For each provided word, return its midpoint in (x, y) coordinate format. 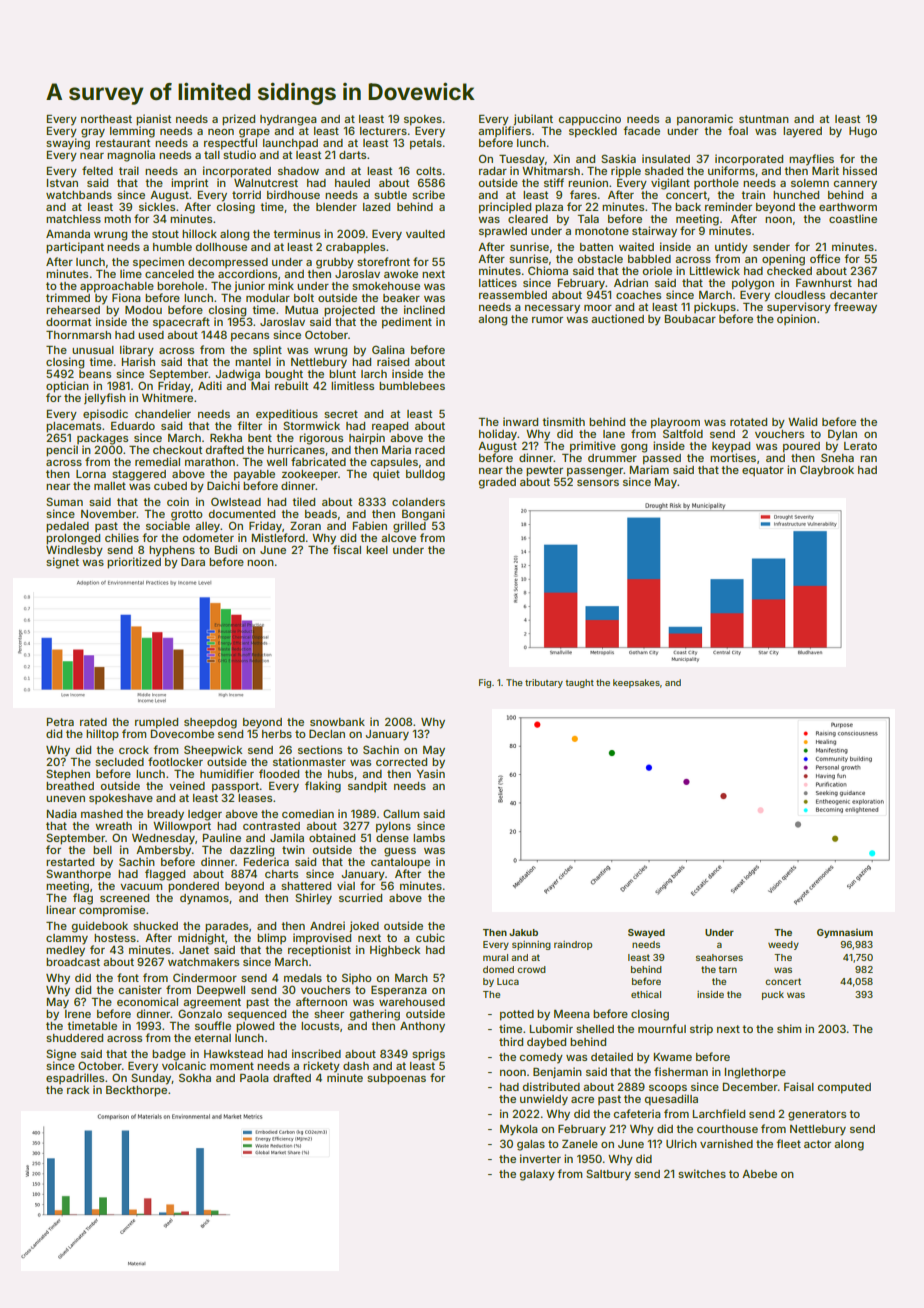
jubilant (533, 119)
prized (238, 120)
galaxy (537, 1175)
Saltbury (608, 1175)
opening (783, 260)
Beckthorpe (136, 1091)
